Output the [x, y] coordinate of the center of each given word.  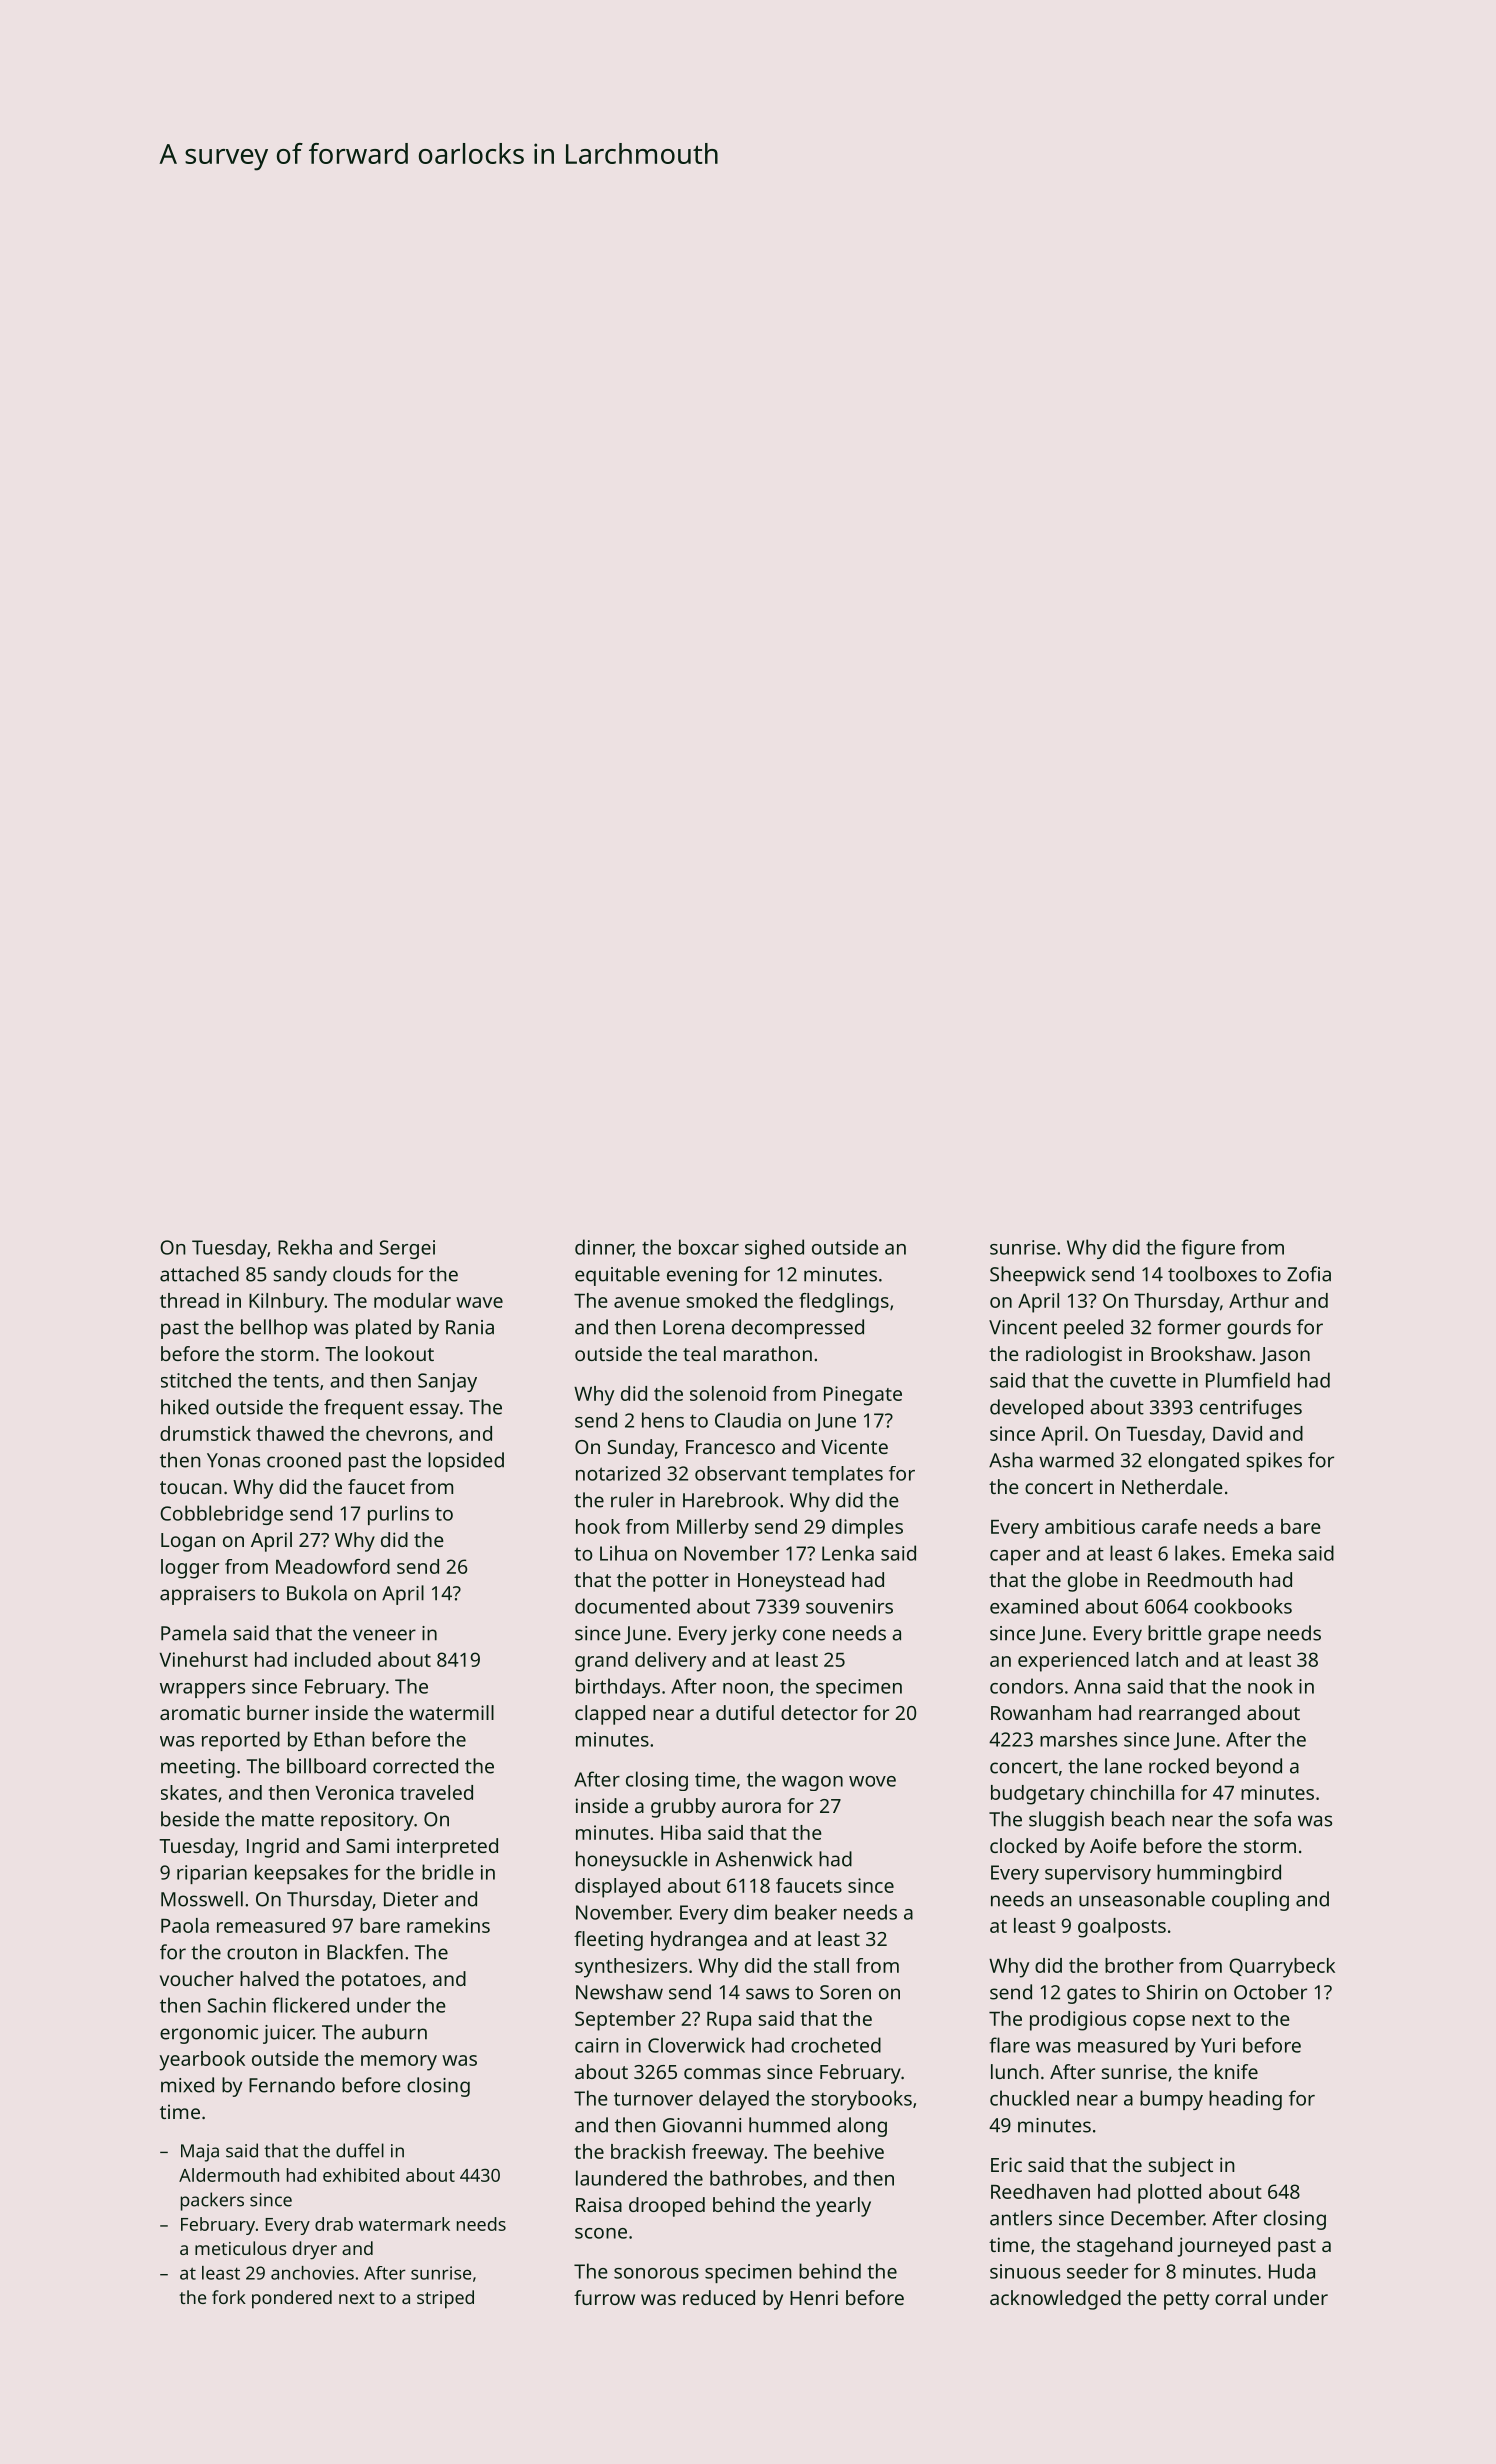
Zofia [1309, 1274]
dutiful [745, 1712]
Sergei [407, 1249]
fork [229, 2297]
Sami [367, 1845]
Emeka [1262, 1553]
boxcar [709, 1247]
